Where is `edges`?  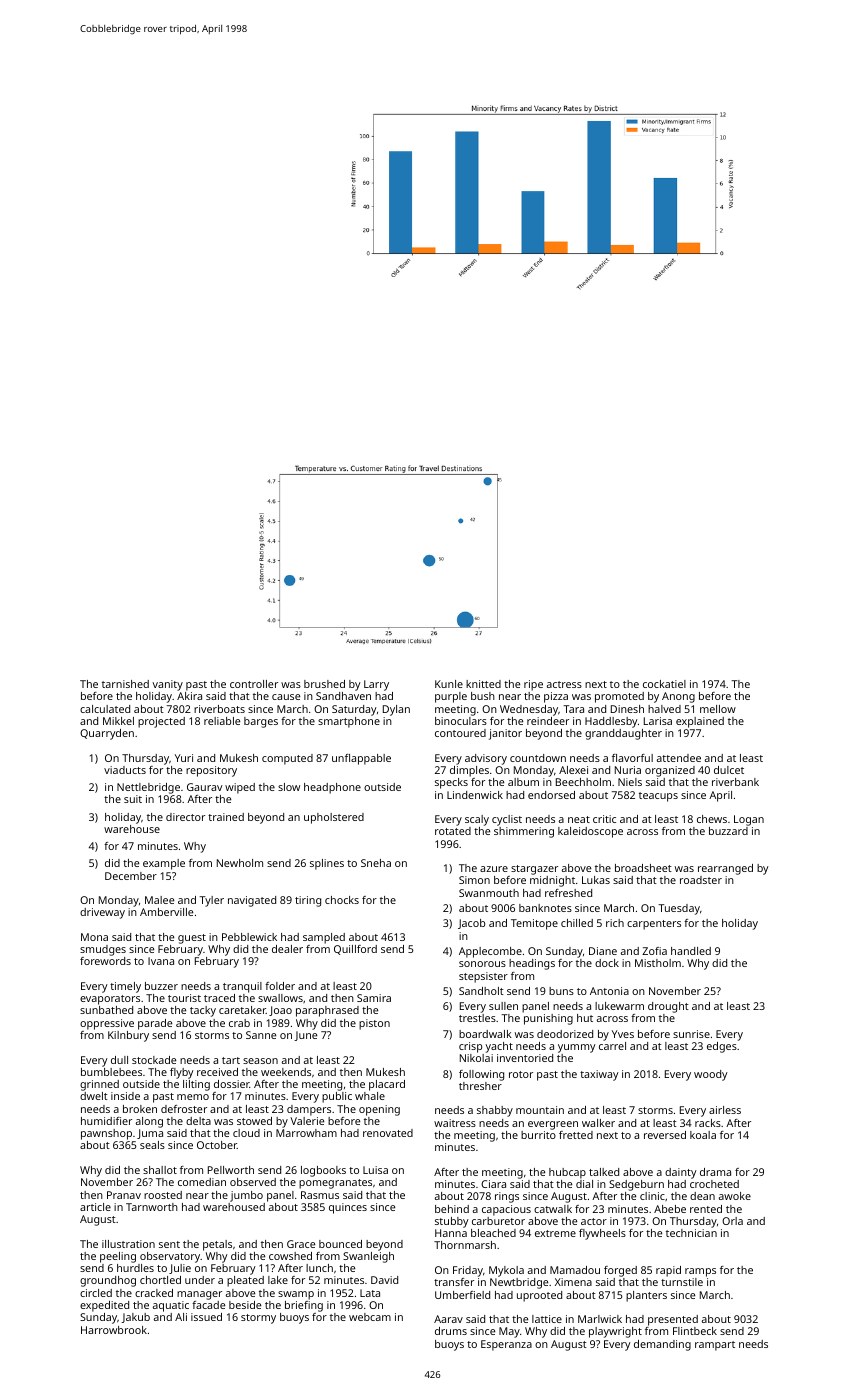 edges is located at coordinates (722, 1047).
